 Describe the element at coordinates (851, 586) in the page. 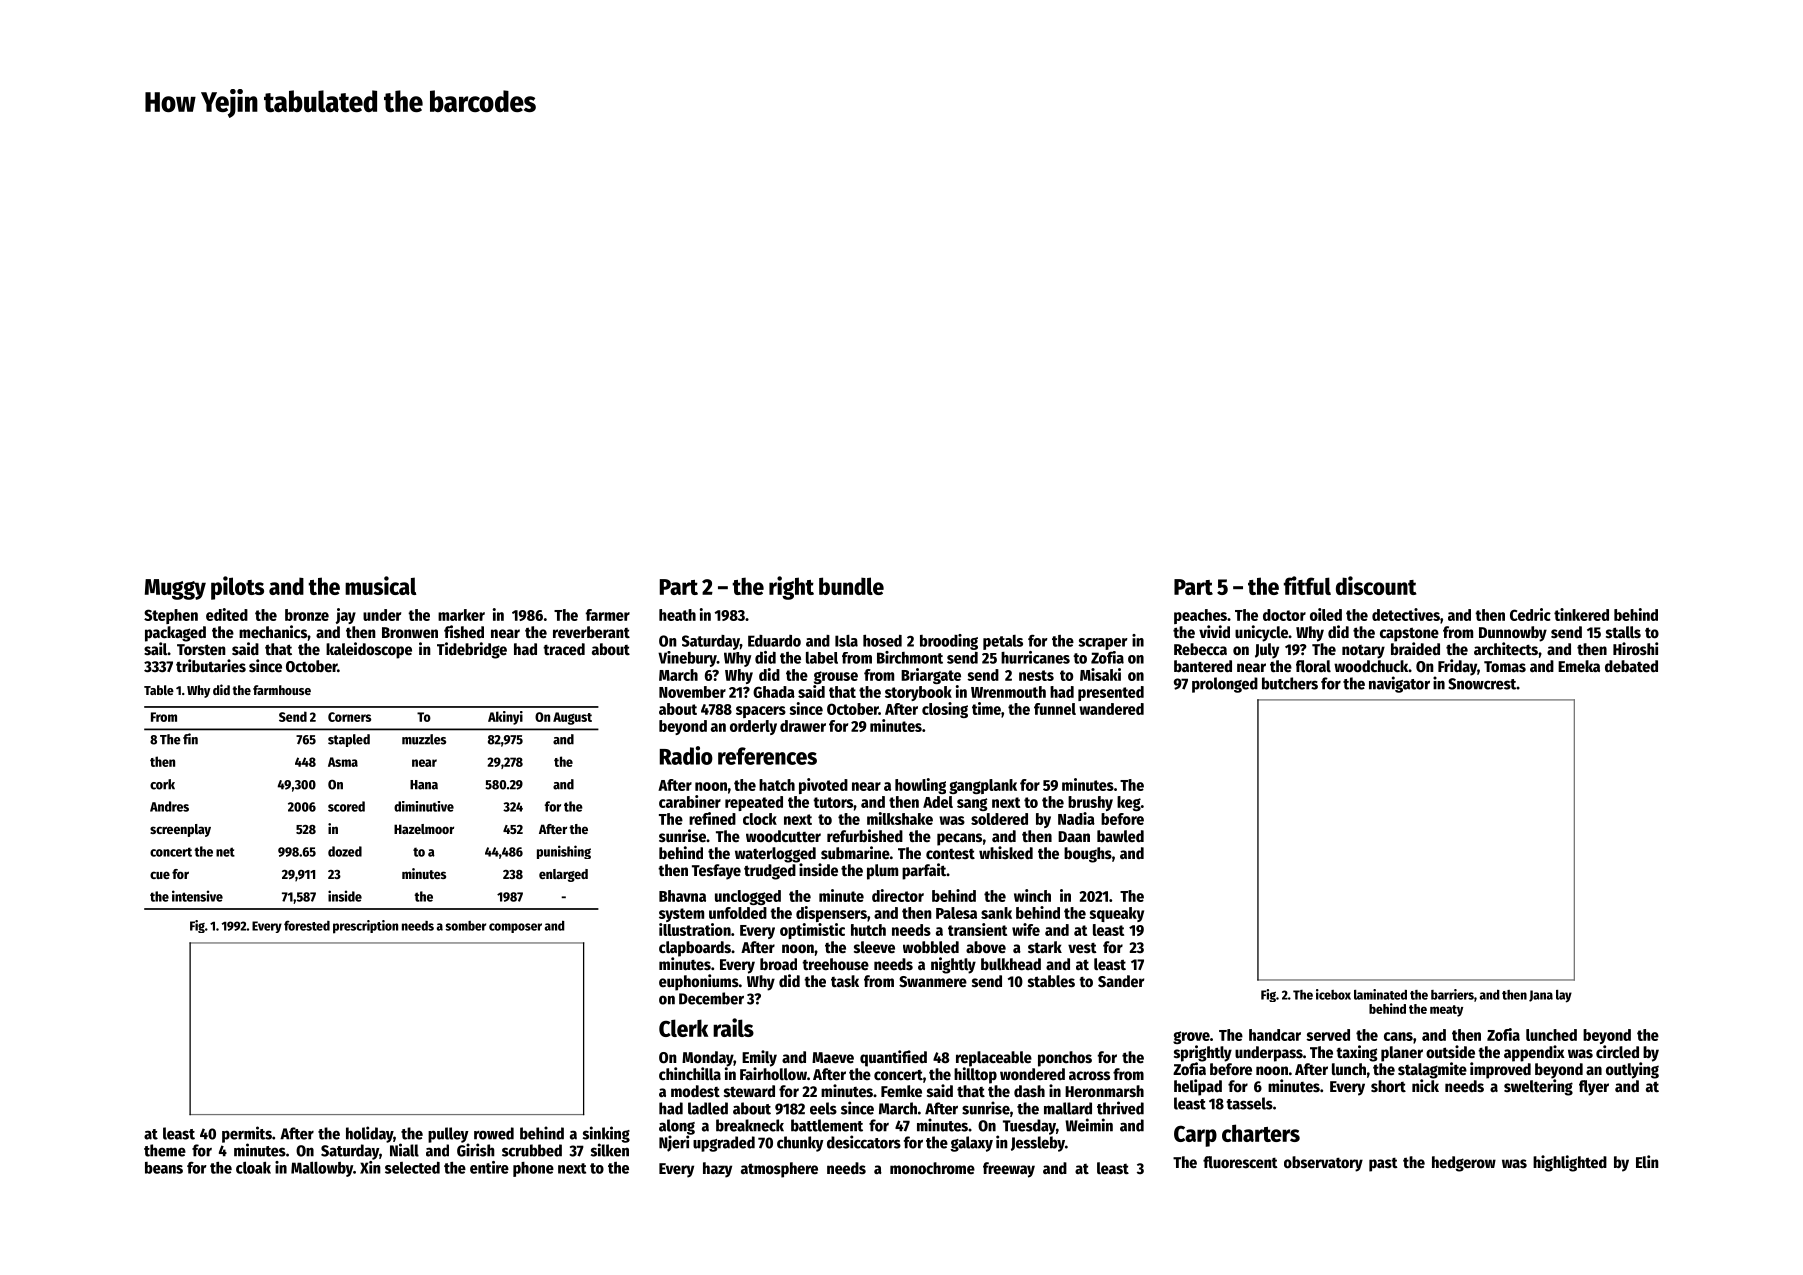

I see `bundle` at that location.
